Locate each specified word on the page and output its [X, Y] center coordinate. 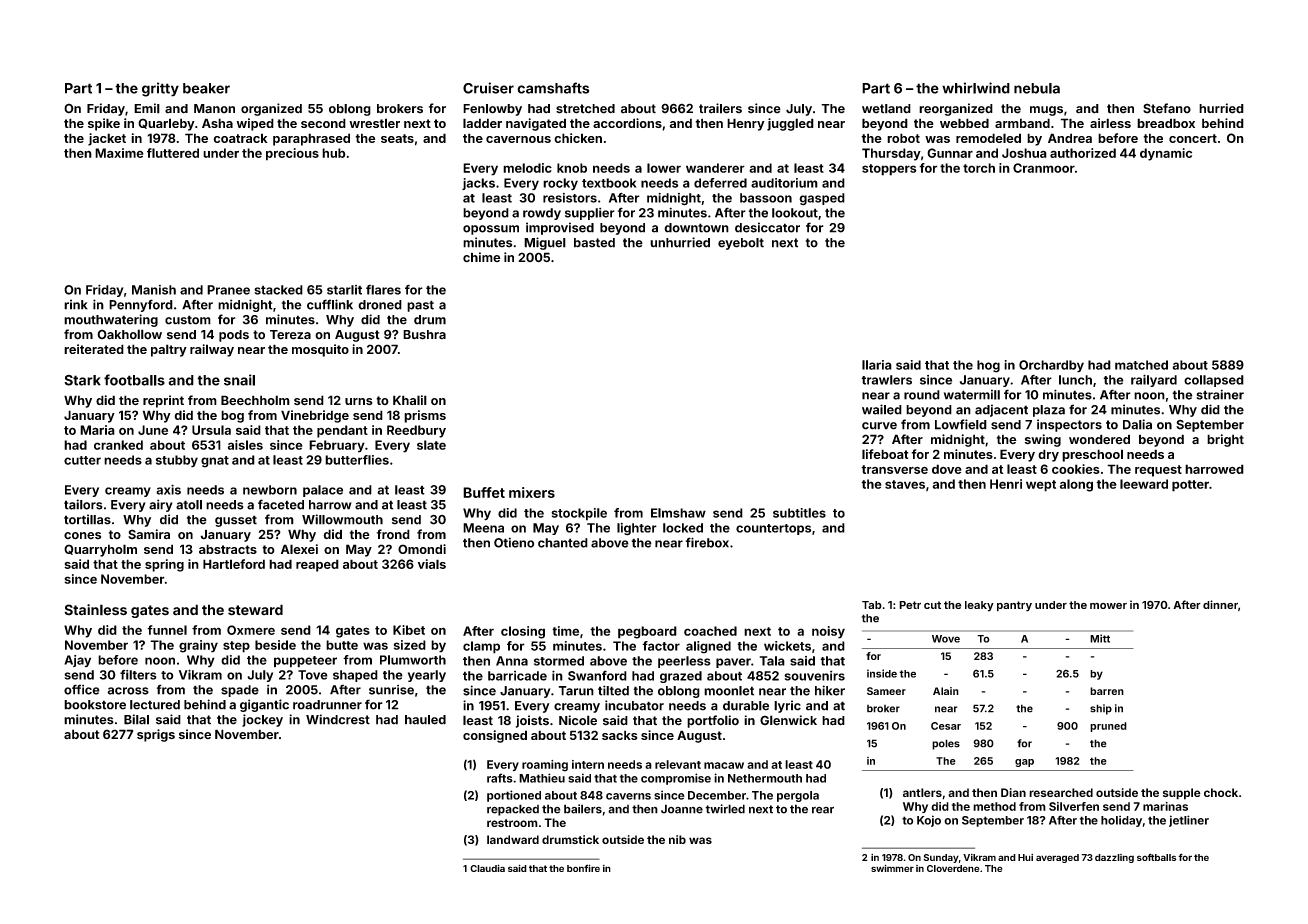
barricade [517, 676]
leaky [979, 606]
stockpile [579, 514]
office [82, 689]
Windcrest [338, 719]
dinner [1220, 604]
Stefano [1167, 108]
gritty [160, 89]
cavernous [518, 139]
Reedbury [416, 431]
